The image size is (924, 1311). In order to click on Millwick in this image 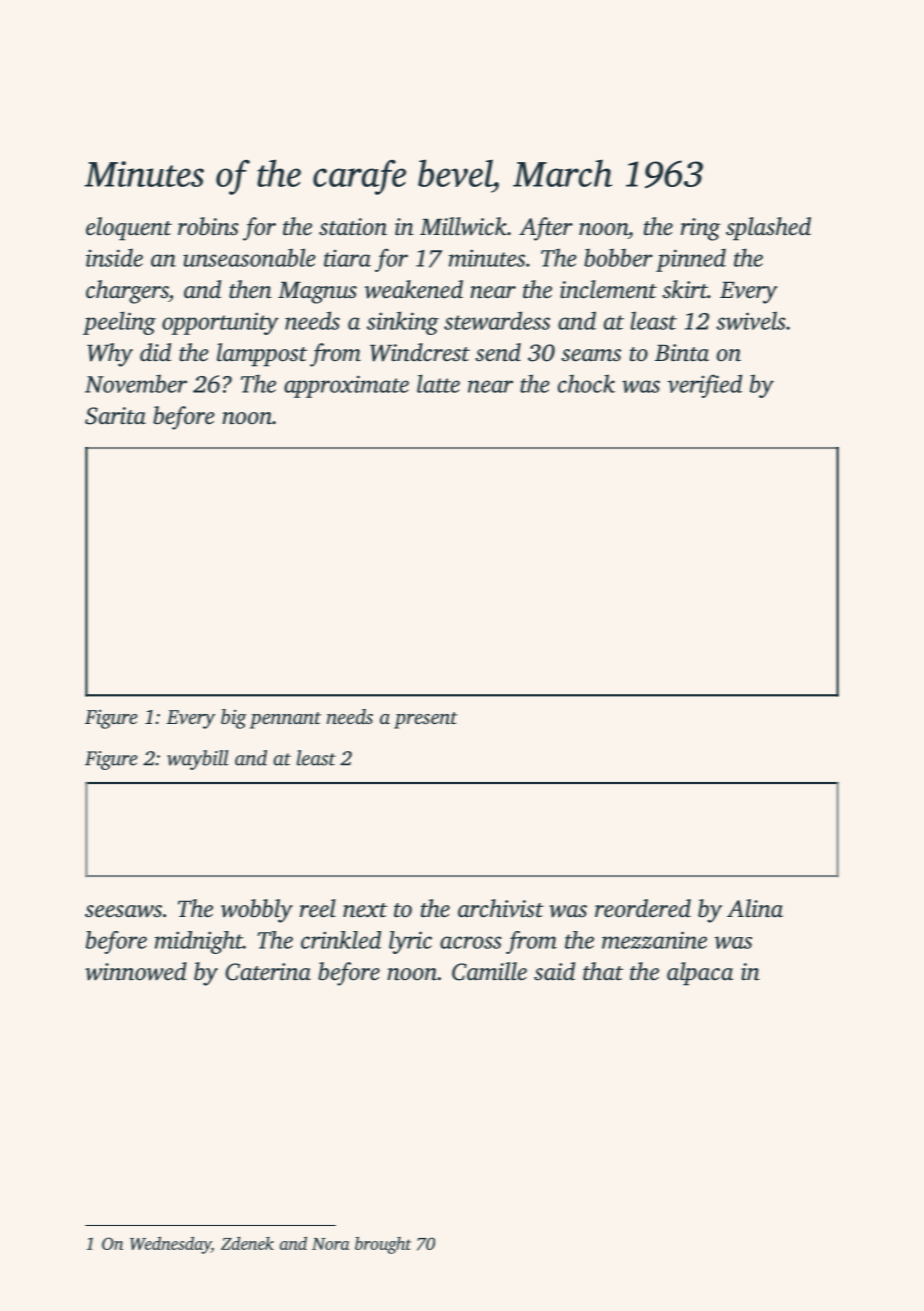, I will do `click(463, 226)`.
